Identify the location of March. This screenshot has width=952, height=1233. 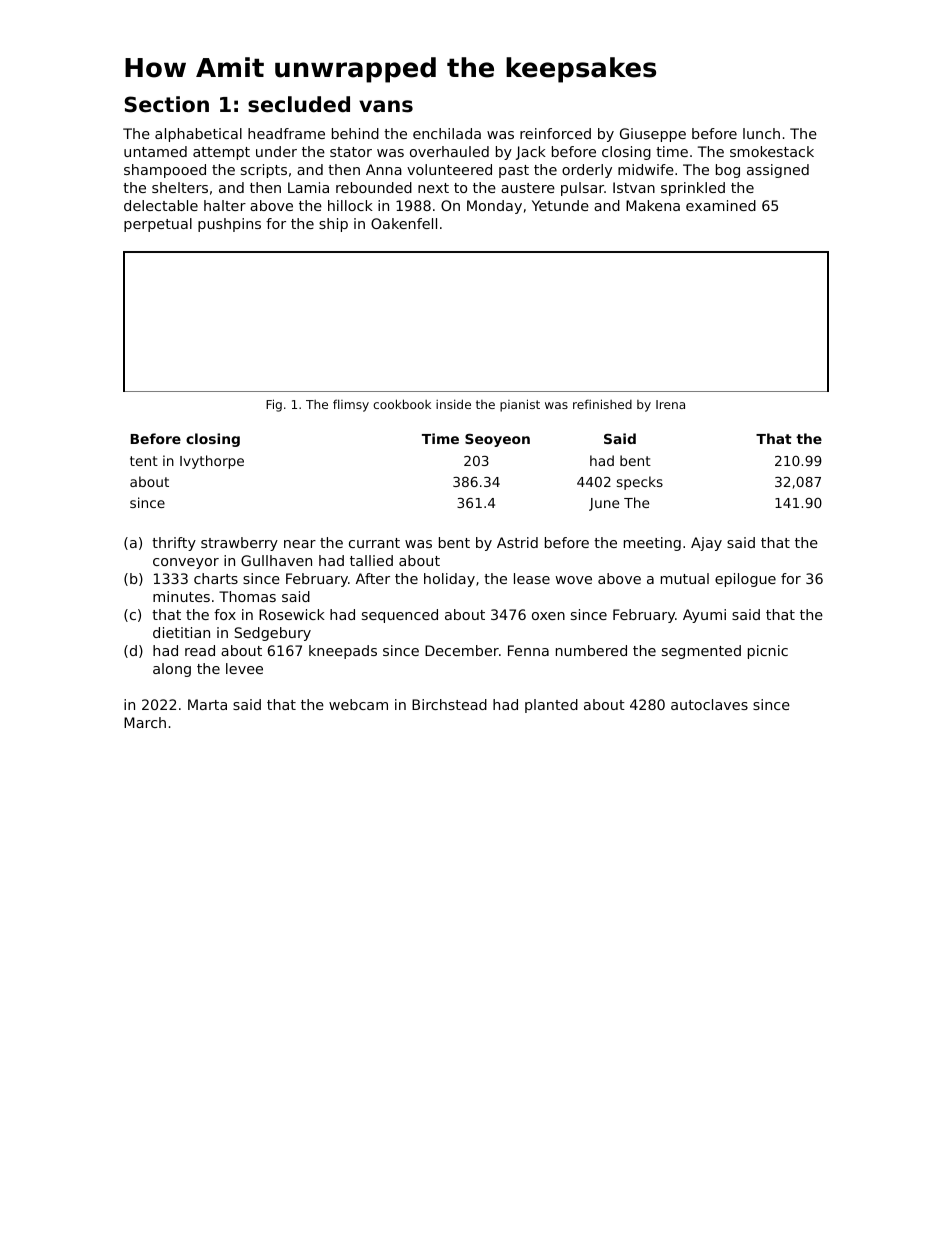
(145, 722).
